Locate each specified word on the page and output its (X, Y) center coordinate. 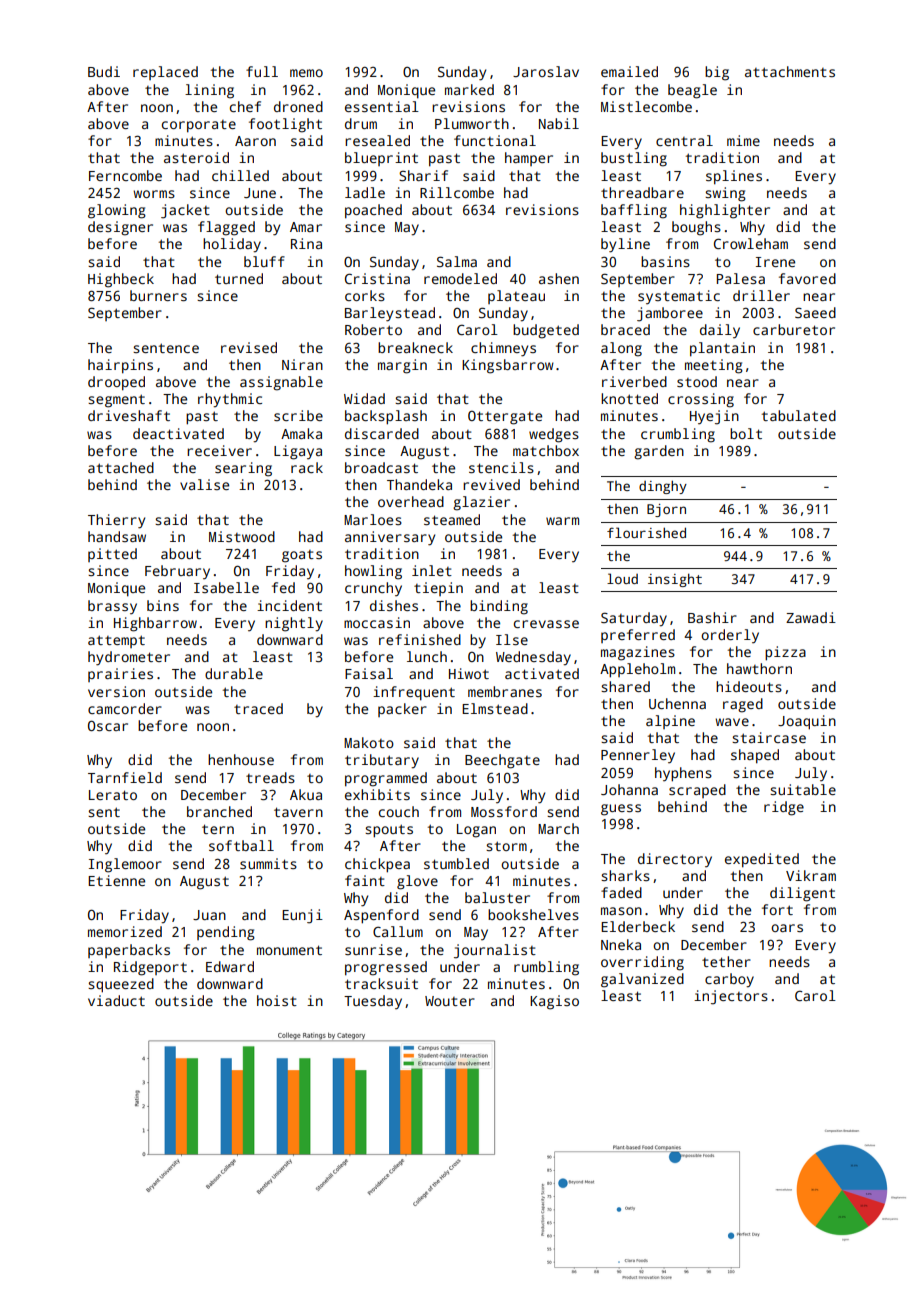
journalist (495, 951)
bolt (746, 433)
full (262, 71)
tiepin (438, 589)
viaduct (116, 1000)
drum (361, 123)
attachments (790, 71)
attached (121, 467)
